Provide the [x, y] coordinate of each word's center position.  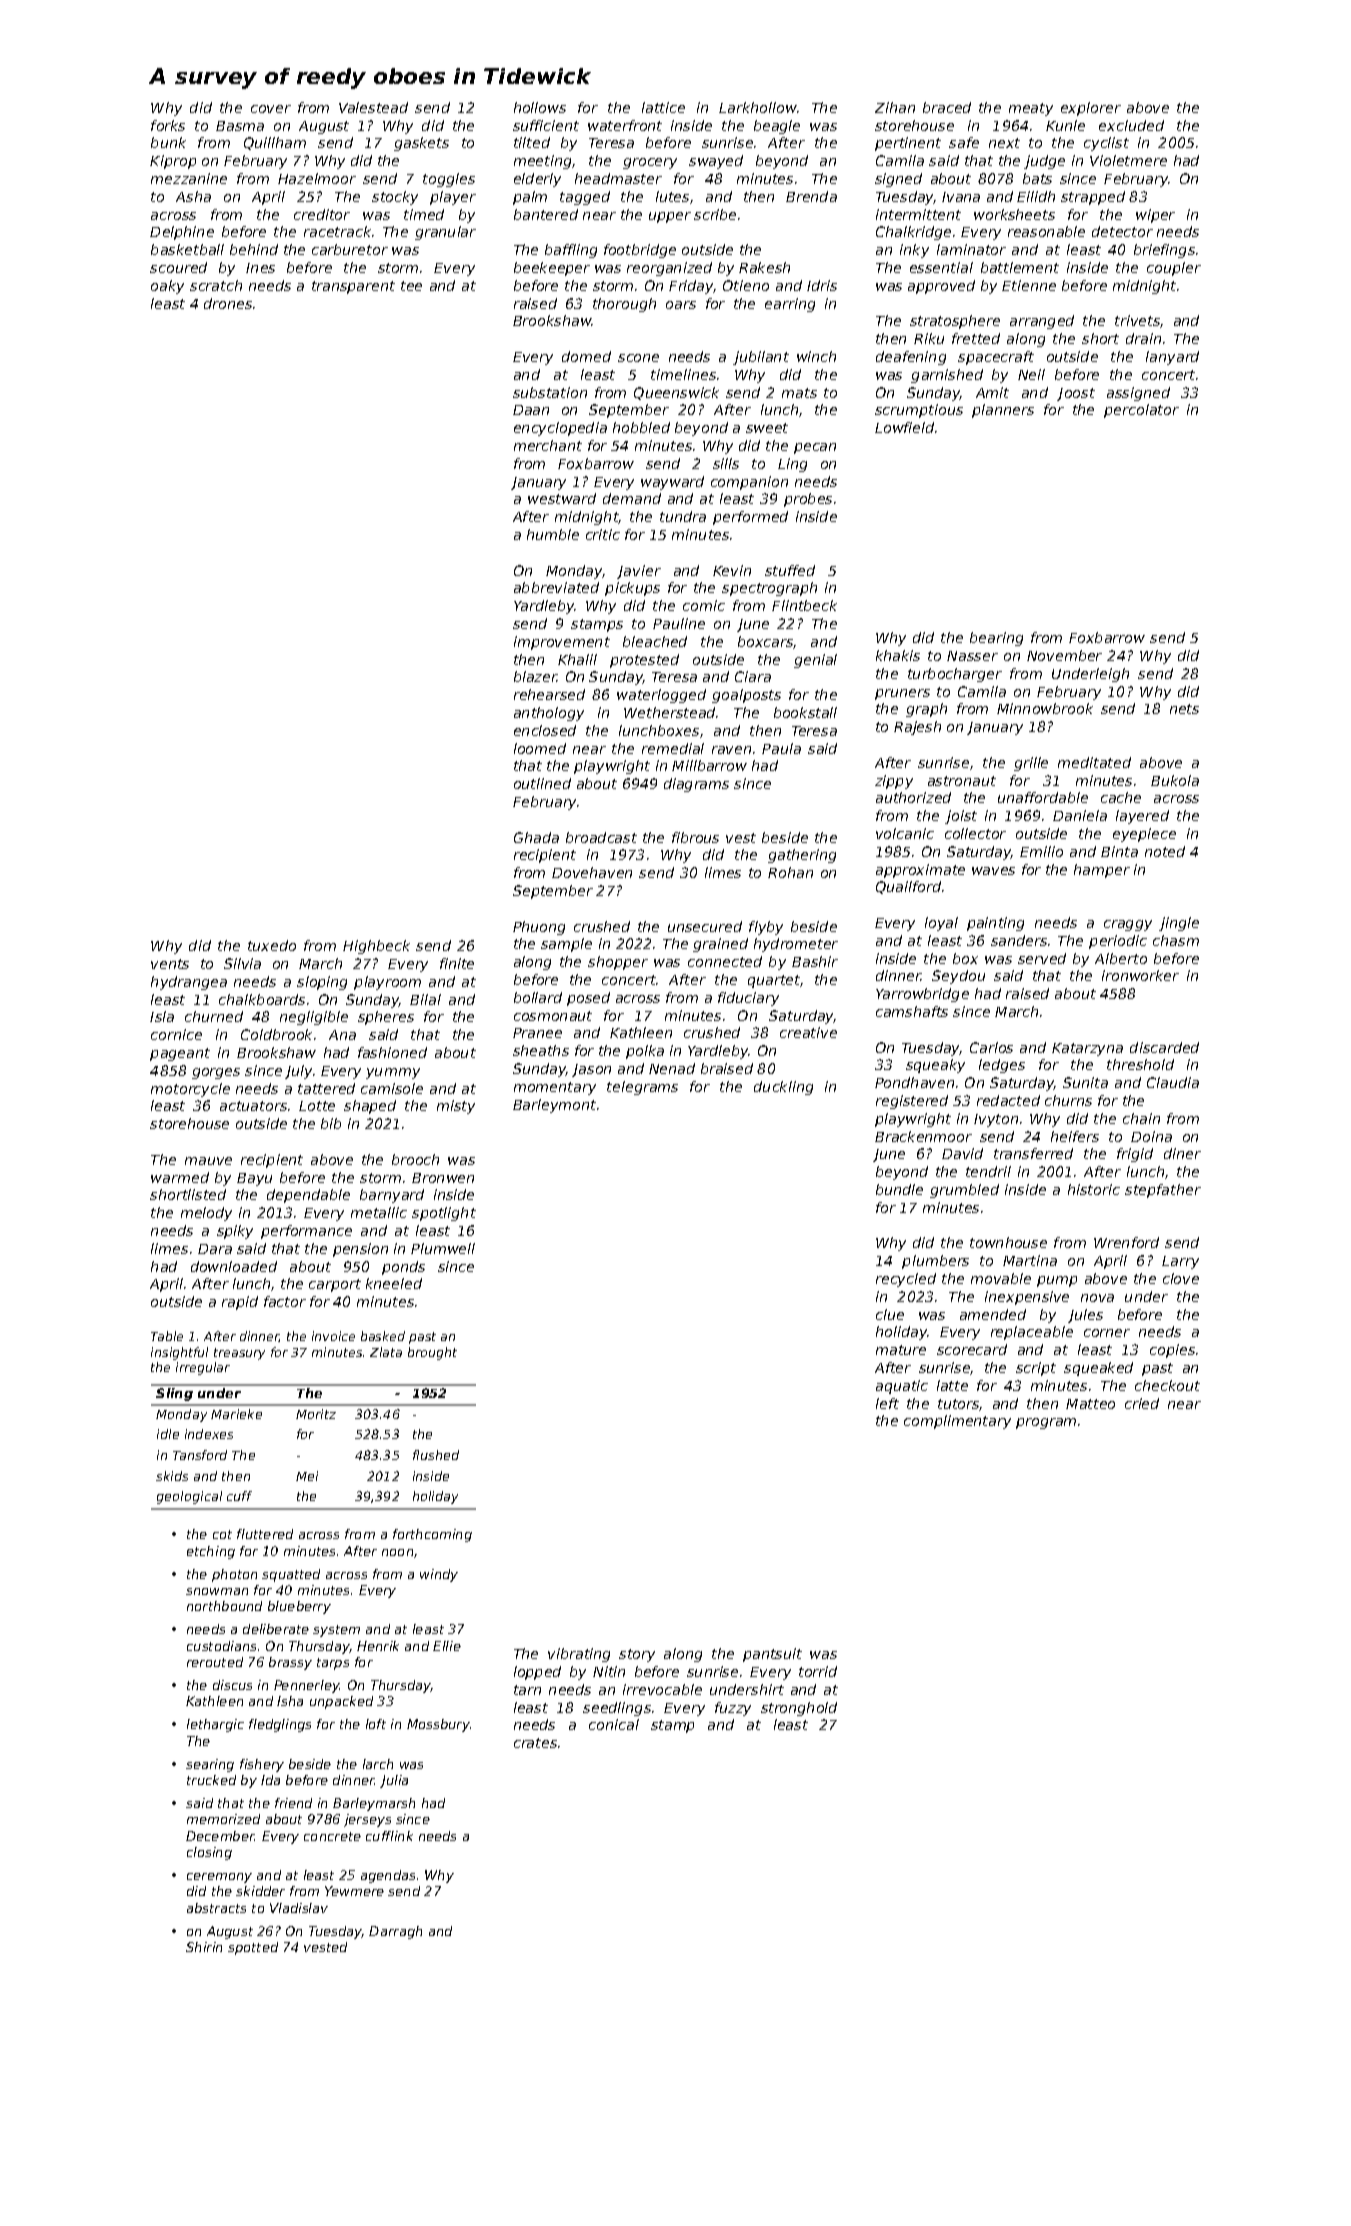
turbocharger [955, 675]
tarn [527, 1690]
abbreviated [556, 587]
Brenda [811, 196]
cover [271, 109]
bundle [899, 1189]
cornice [176, 1034]
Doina [1151, 1136]
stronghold [799, 1709]
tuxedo [272, 945]
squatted [291, 1575]
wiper [1155, 216]
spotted [253, 1948]
